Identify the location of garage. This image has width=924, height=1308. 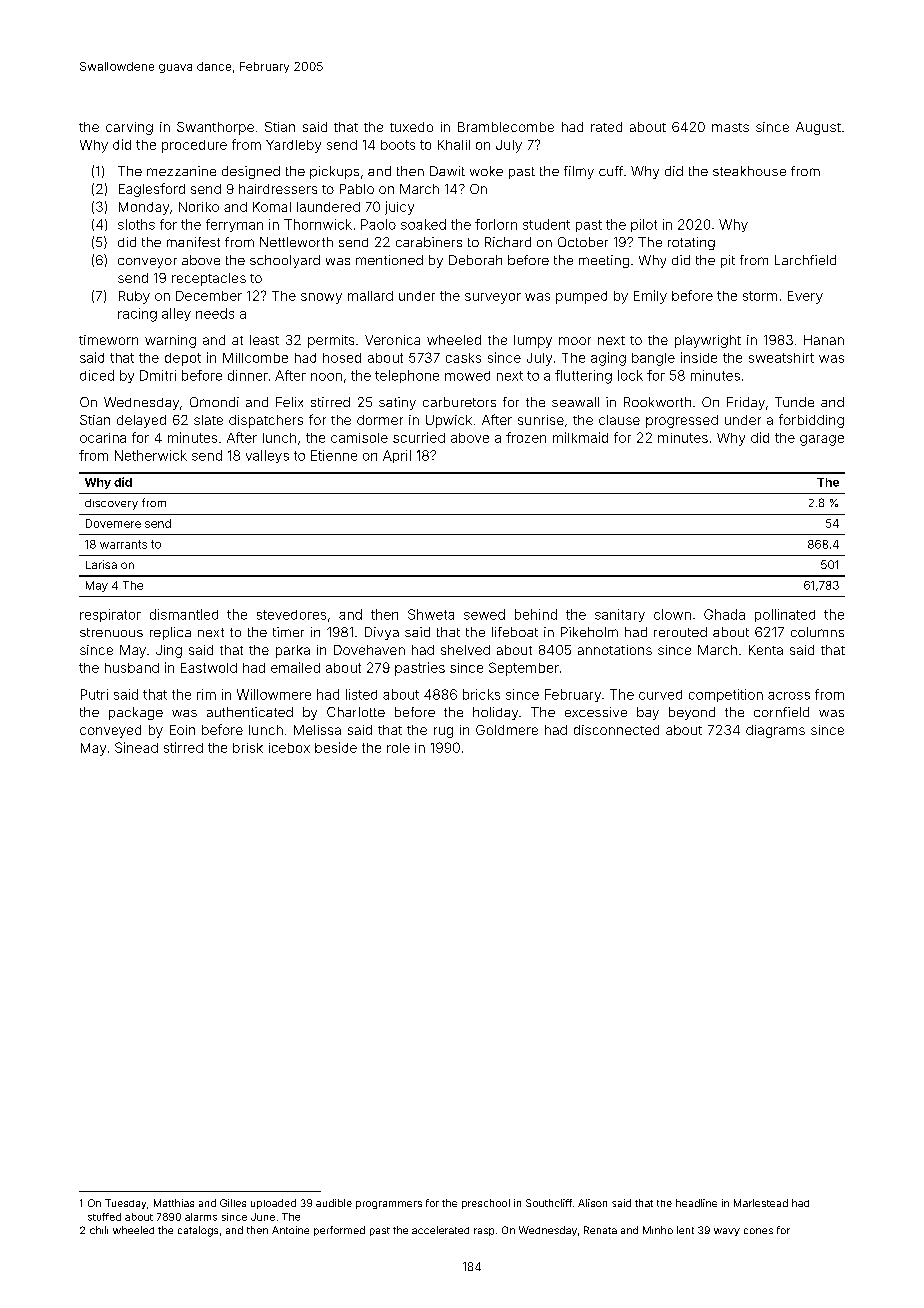
(822, 440).
